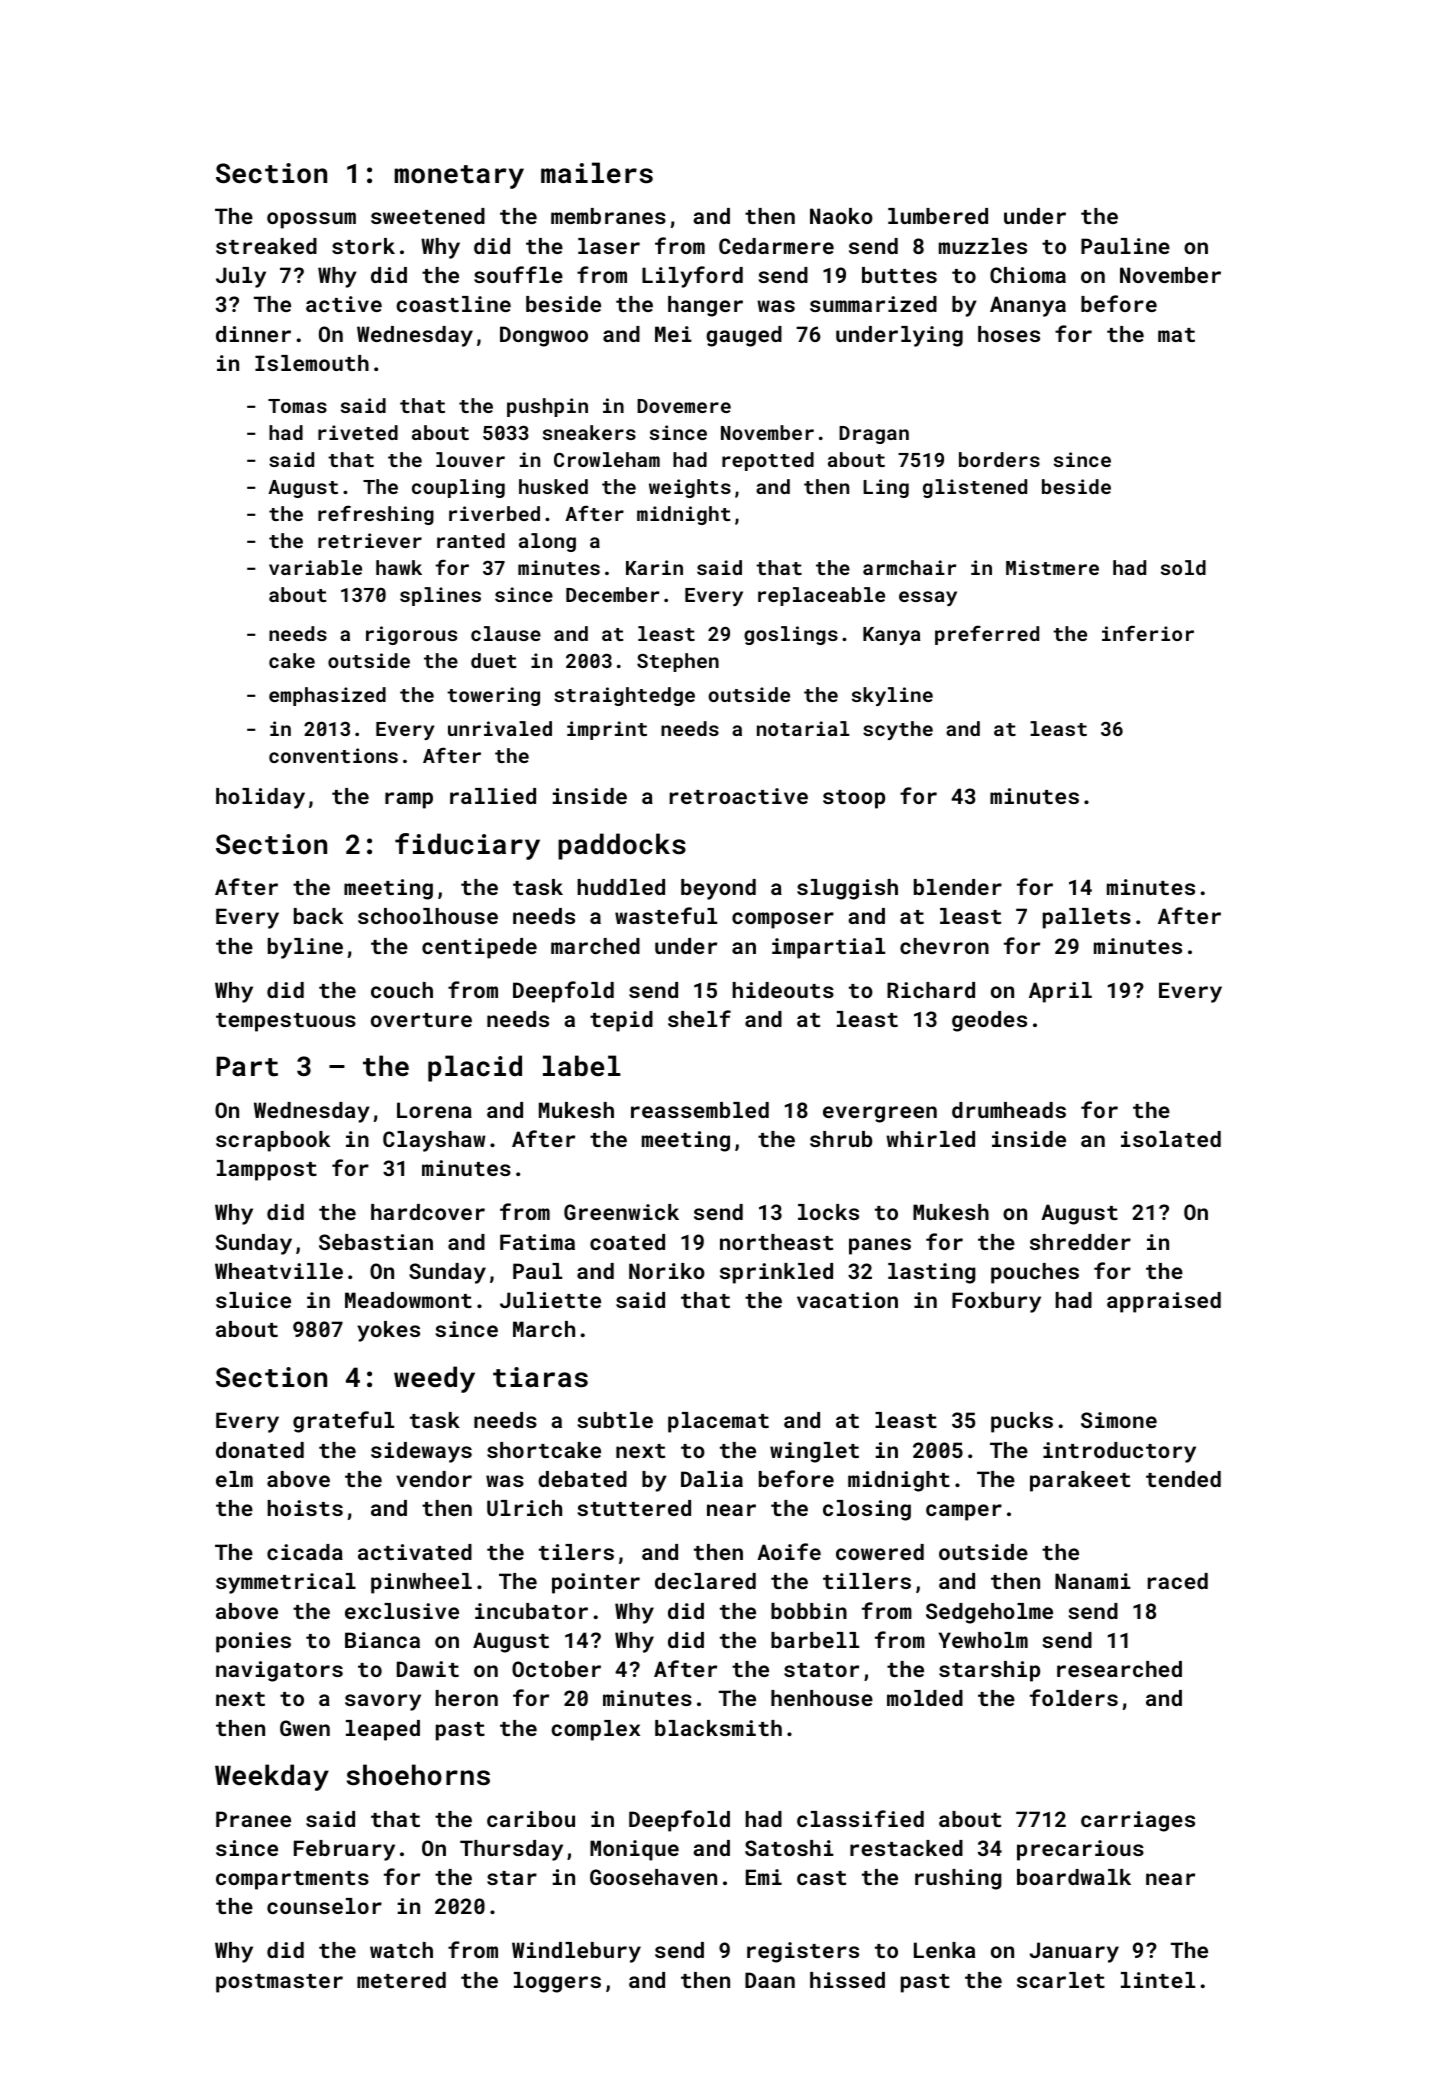  What do you see at coordinates (1093, 1581) in the screenshot?
I see `Nanami` at bounding box center [1093, 1581].
